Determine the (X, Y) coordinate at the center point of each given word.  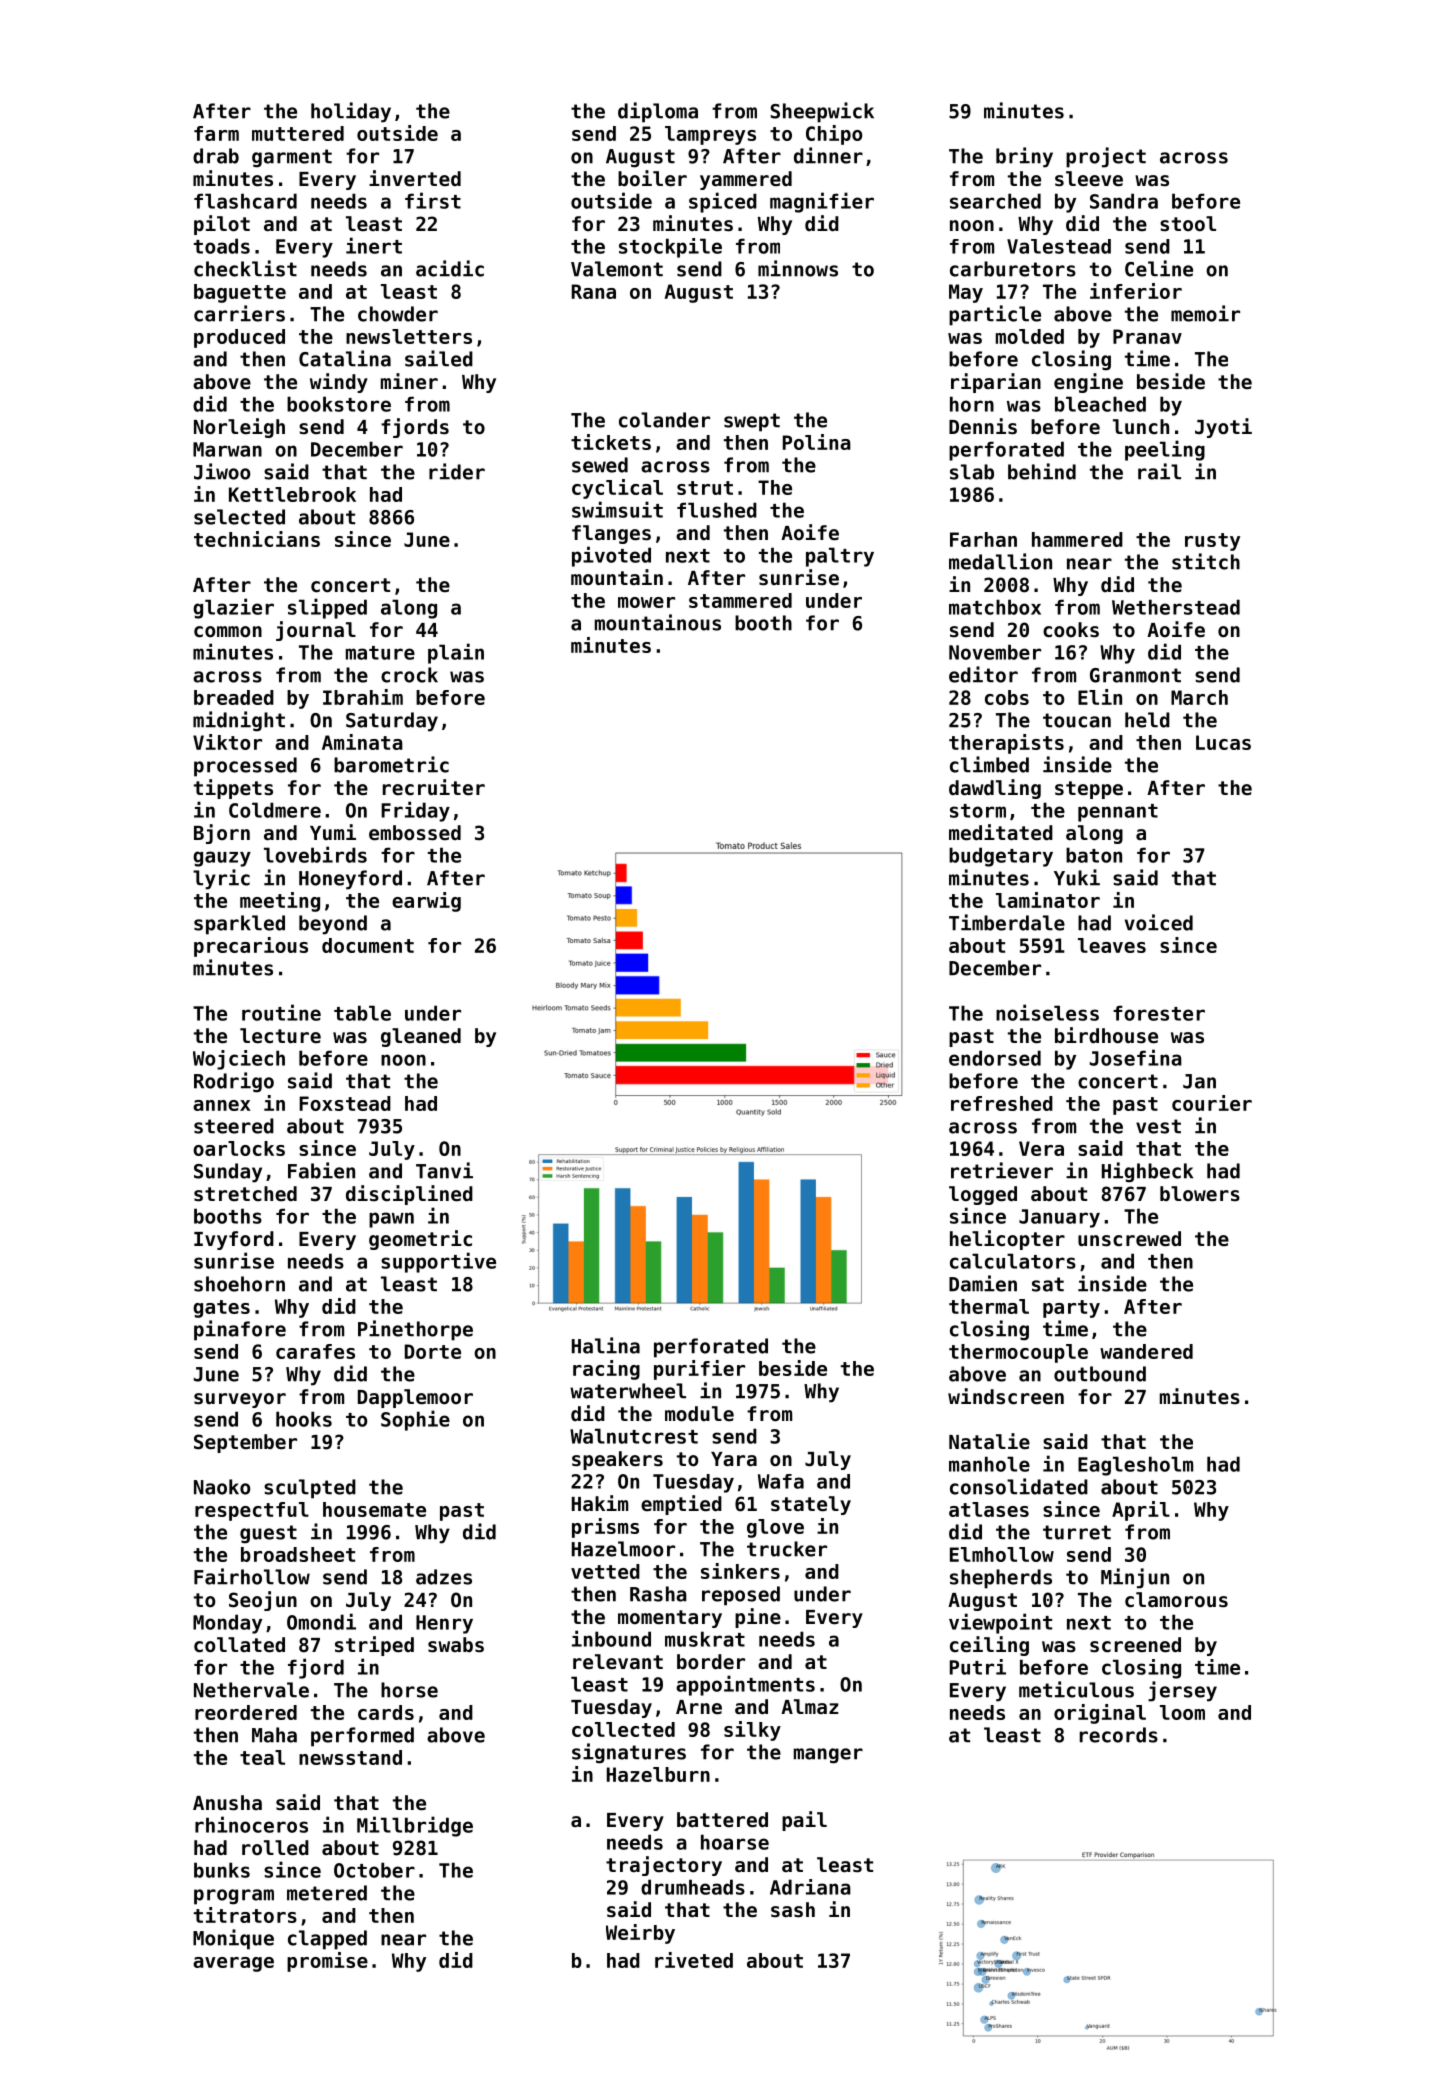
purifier (699, 1370)
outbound (1100, 1374)
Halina (606, 1345)
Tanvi (444, 1170)
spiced (723, 202)
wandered (1146, 1351)
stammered (740, 600)
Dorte (433, 1351)
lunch (1141, 426)
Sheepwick (822, 112)
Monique (233, 1939)
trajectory (664, 1866)
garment (292, 158)
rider (457, 471)
